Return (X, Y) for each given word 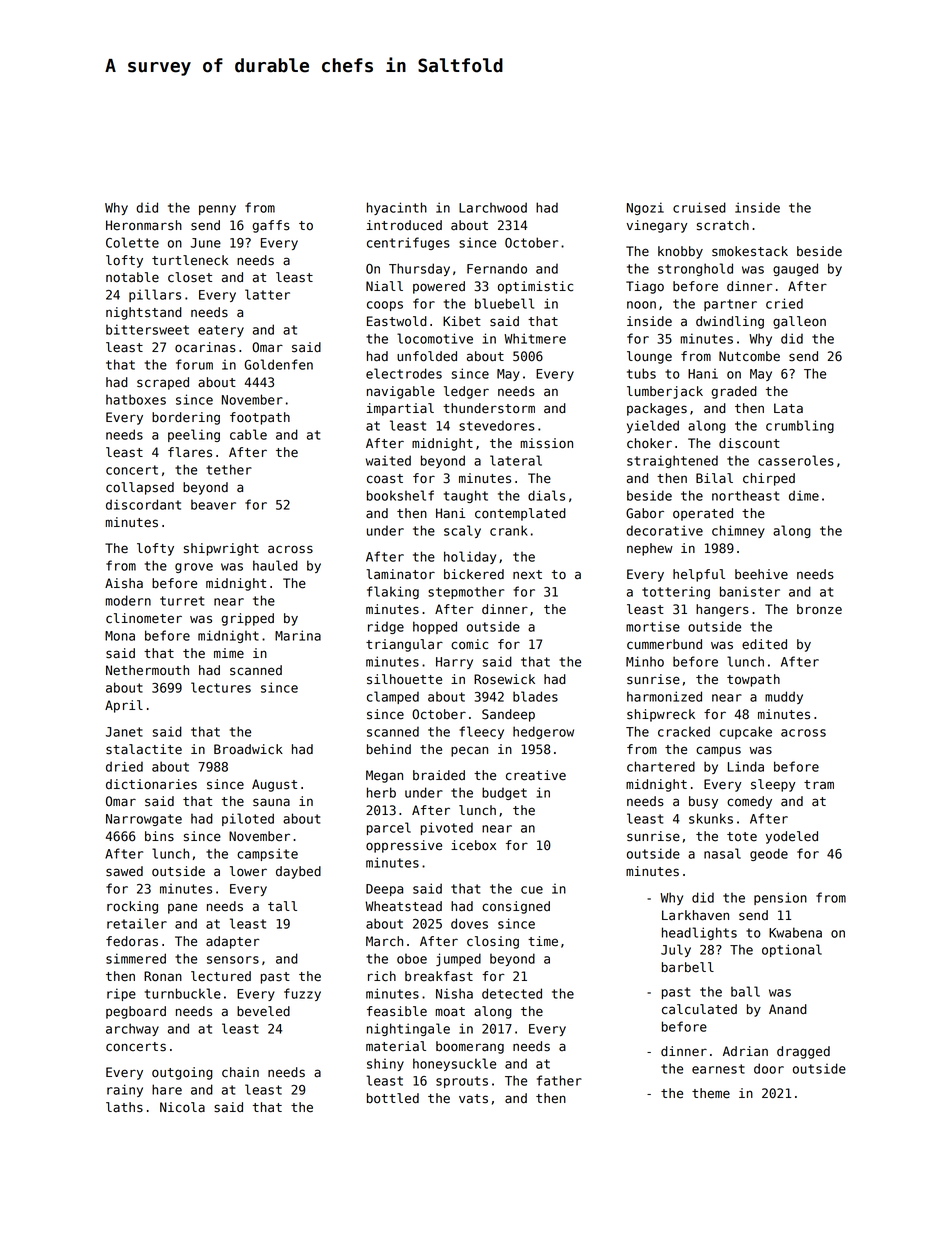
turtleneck (190, 260)
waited (388, 460)
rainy (125, 1090)
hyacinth (397, 208)
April (124, 706)
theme (711, 1093)
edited (764, 644)
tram (819, 785)
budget (504, 793)
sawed (124, 871)
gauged (795, 269)
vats (473, 1099)
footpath (260, 418)
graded (734, 392)
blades (535, 696)
